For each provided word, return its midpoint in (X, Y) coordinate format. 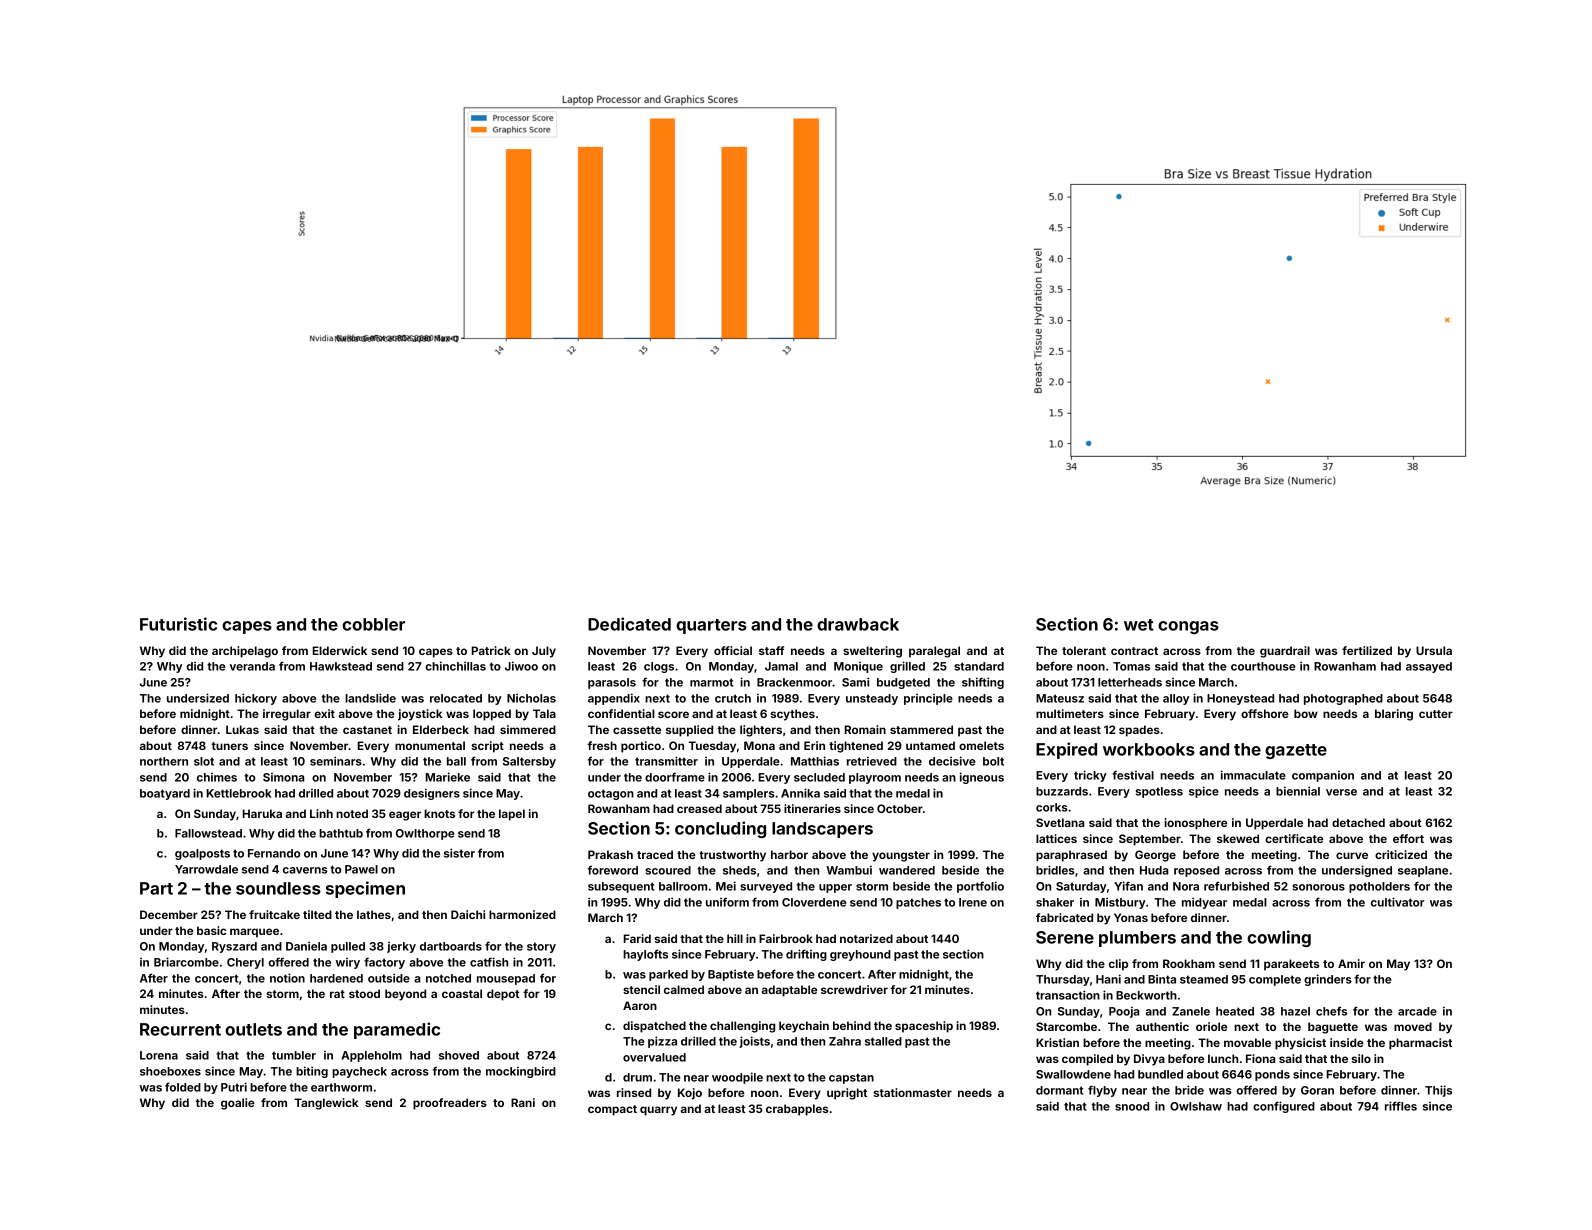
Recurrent (180, 1029)
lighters (761, 731)
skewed (1238, 838)
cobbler (373, 624)
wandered (907, 870)
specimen (365, 889)
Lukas (242, 729)
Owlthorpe (425, 834)
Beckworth (1146, 995)
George (1155, 856)
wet (1138, 625)
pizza (662, 1042)
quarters (711, 626)
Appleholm (371, 1056)
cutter (1436, 714)
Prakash (610, 854)
